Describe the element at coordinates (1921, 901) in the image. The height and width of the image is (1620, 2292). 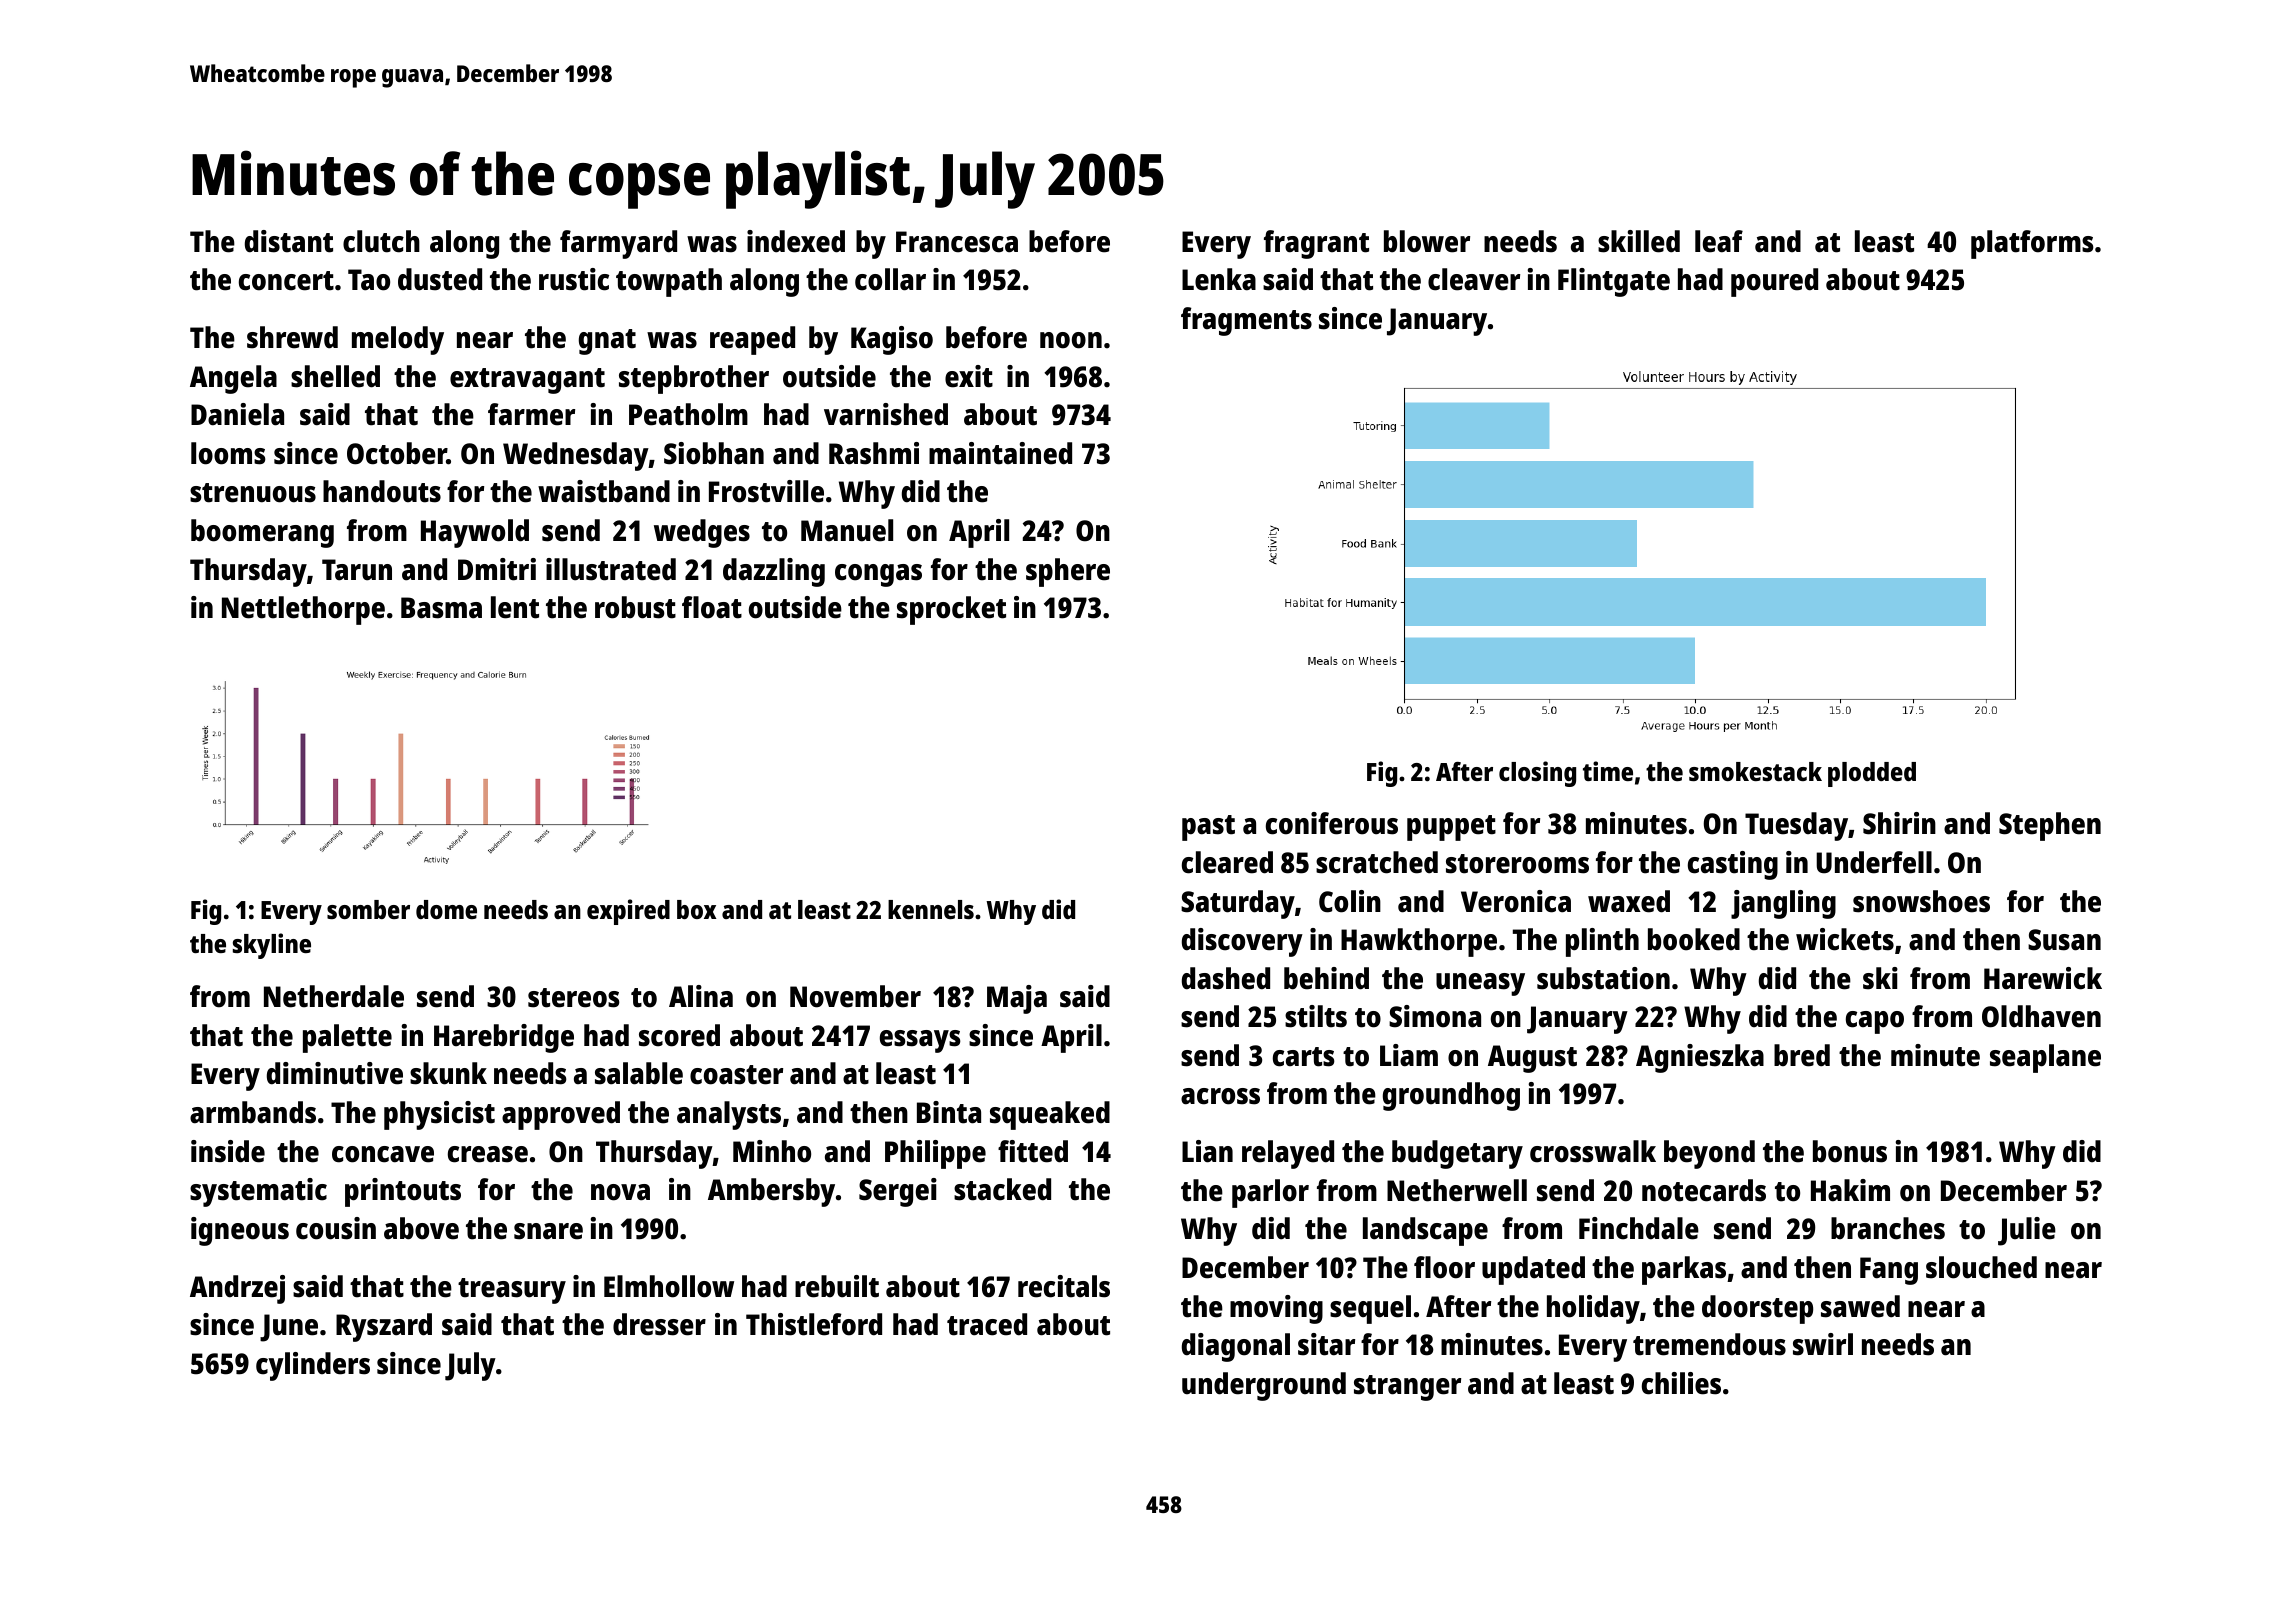
I see `snowshoes` at that location.
